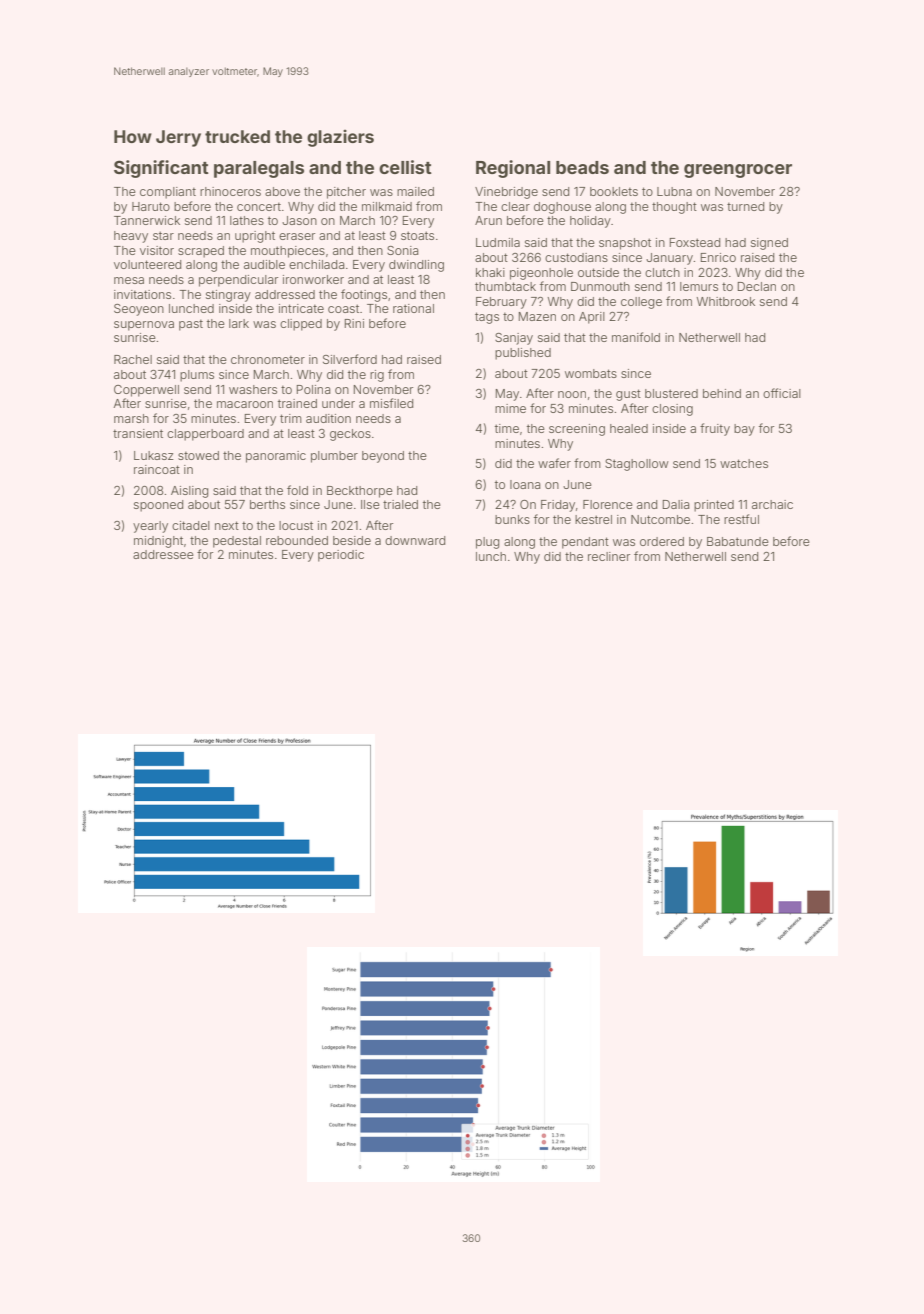 This page has width=924, height=1314. I want to click on mime, so click(510, 408).
